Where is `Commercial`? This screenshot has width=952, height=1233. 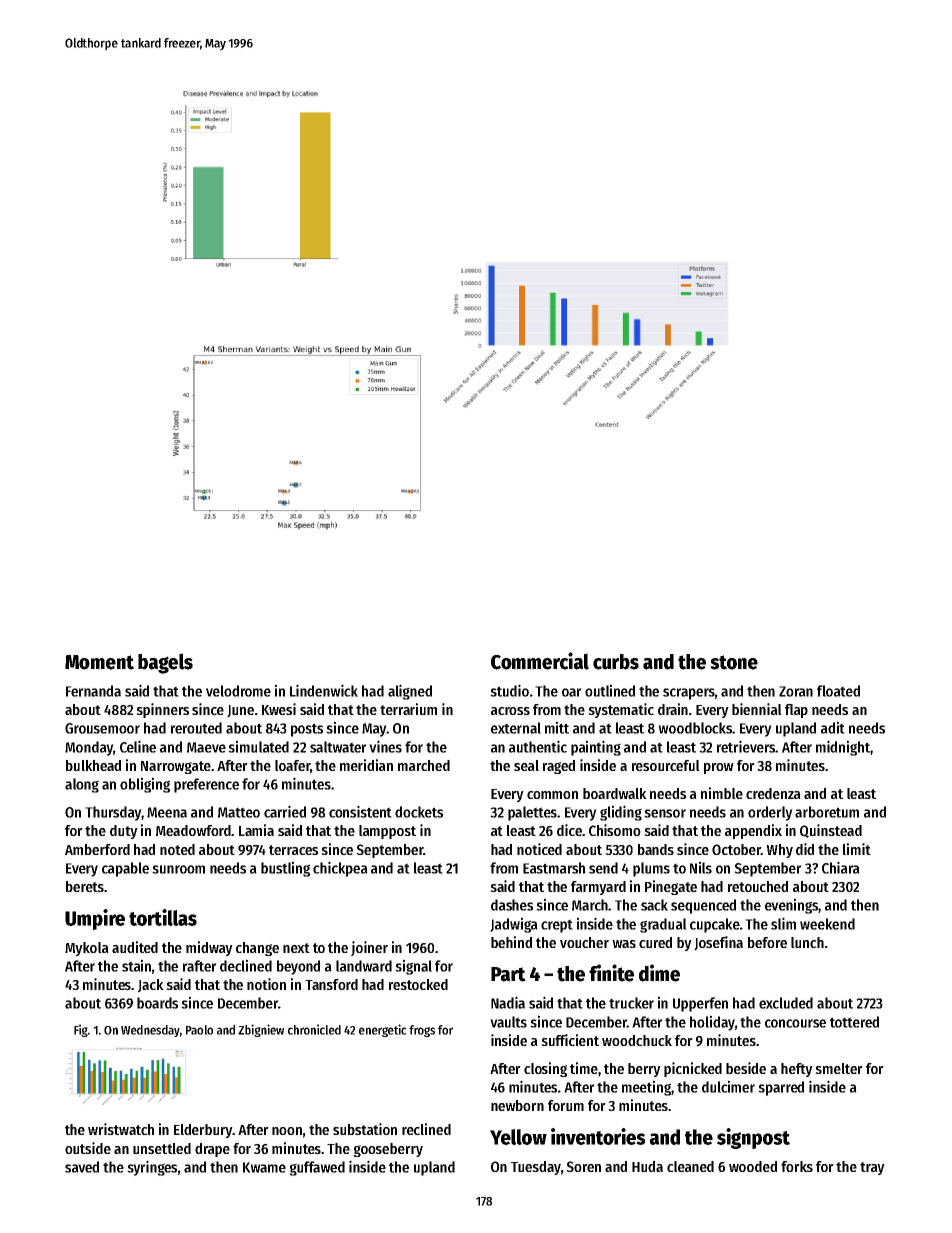
Commercial is located at coordinates (540, 661).
